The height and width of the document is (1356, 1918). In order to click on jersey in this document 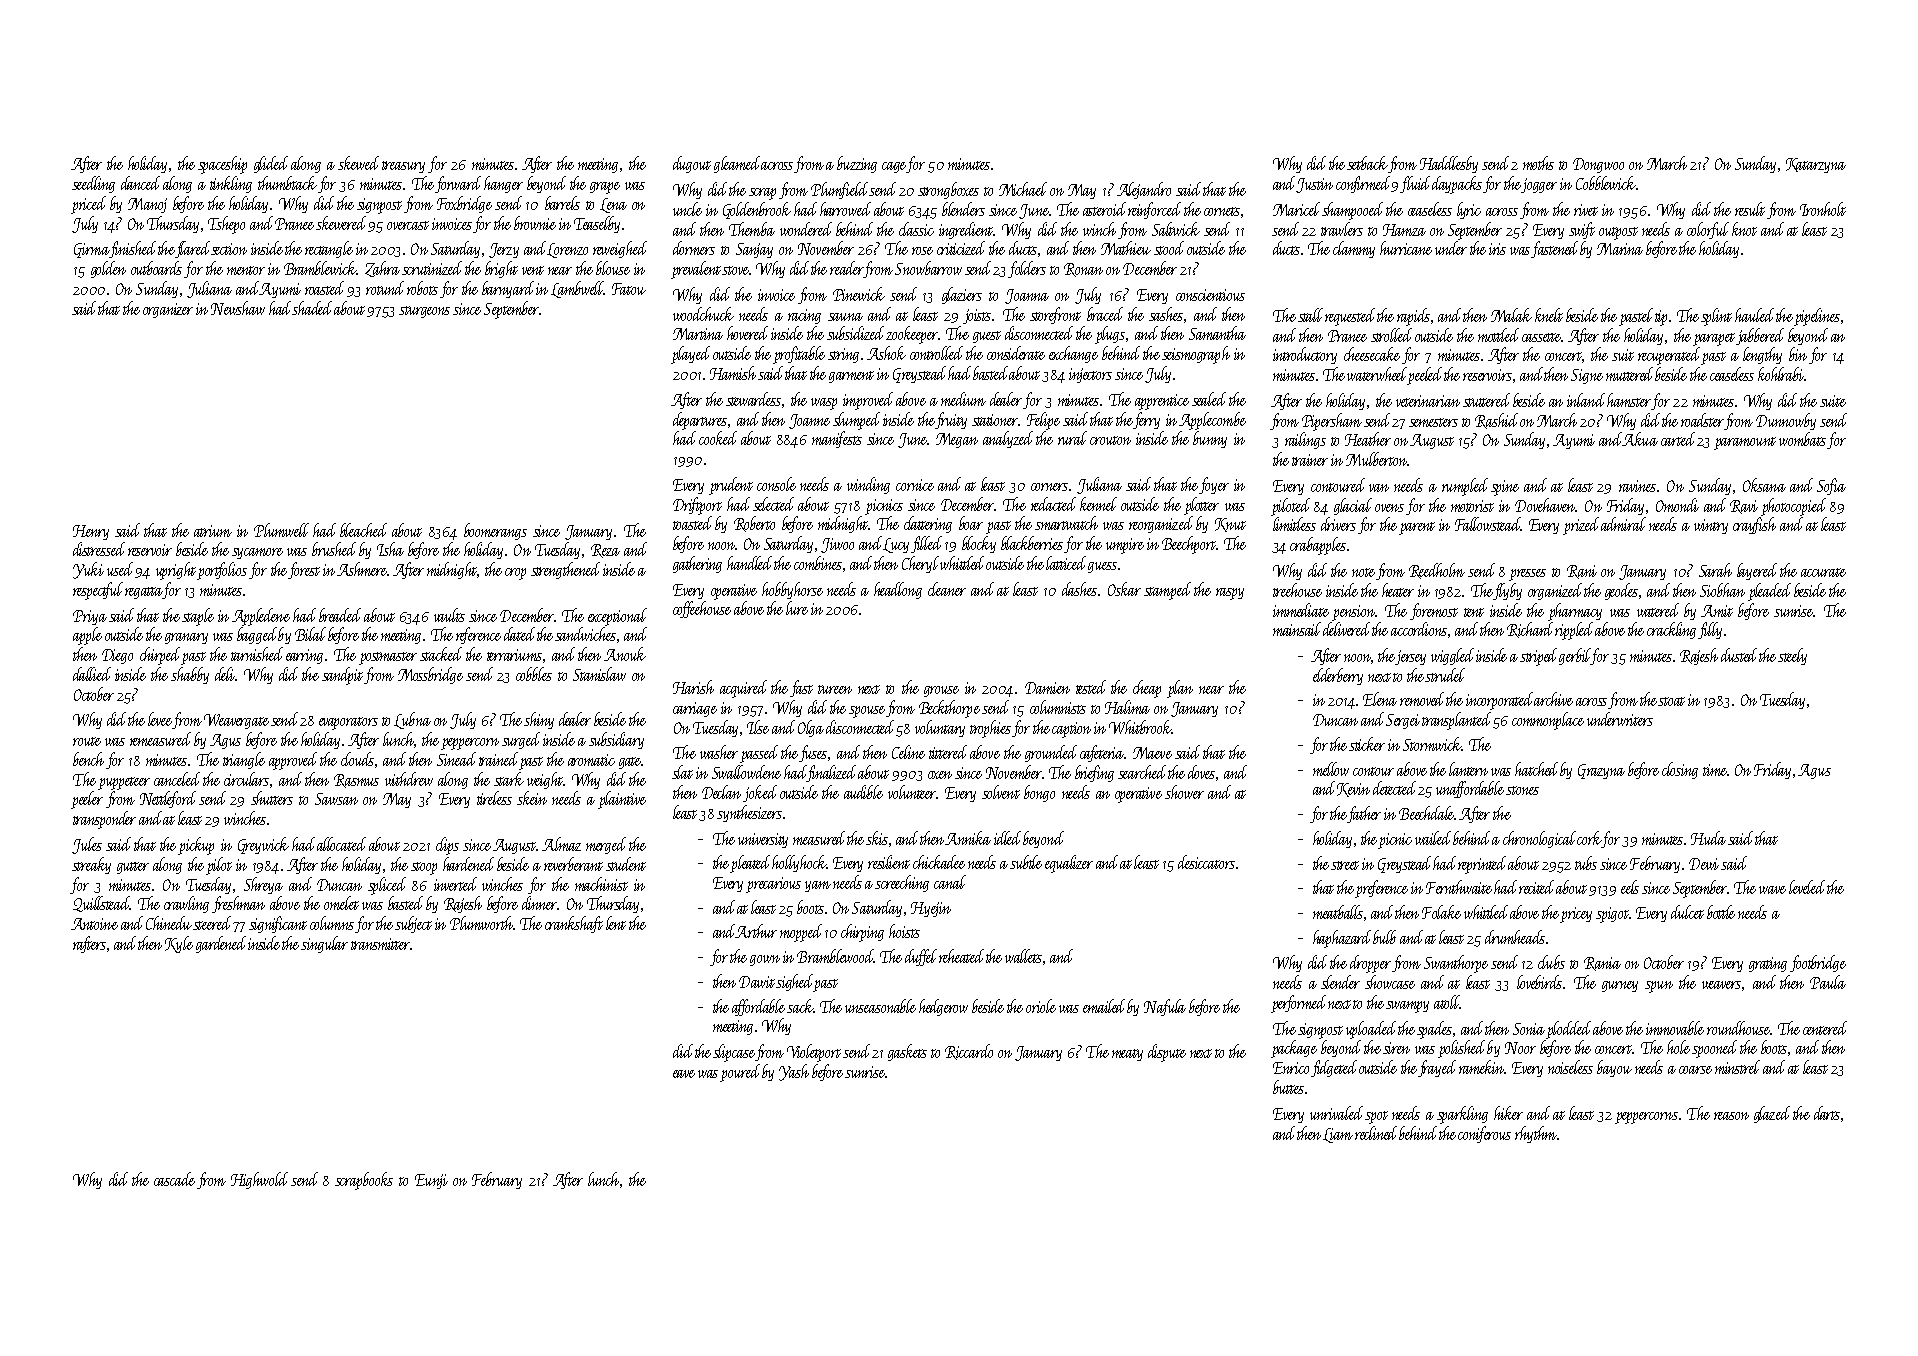, I will do `click(1411, 657)`.
